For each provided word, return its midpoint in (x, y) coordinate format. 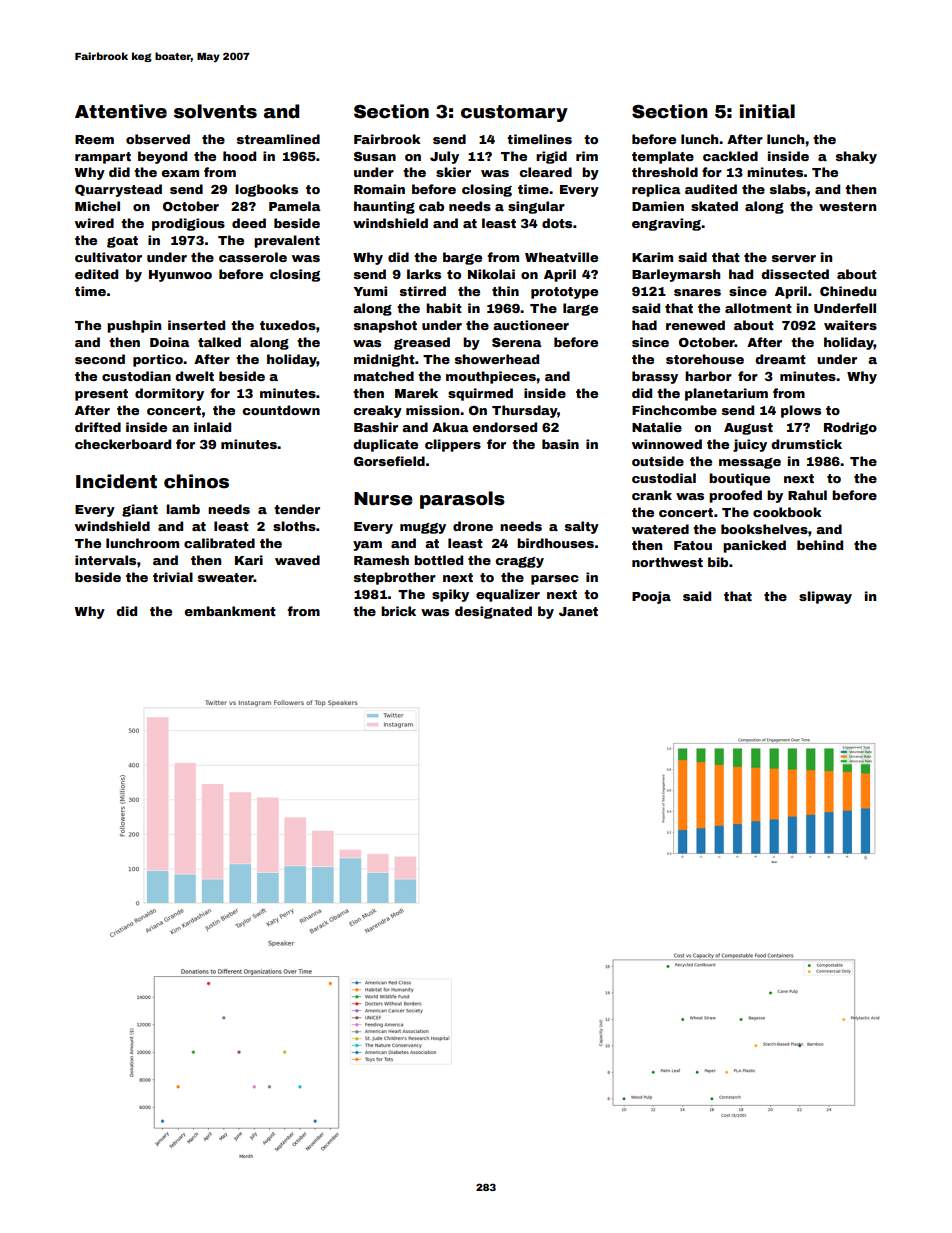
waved (297, 560)
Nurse (383, 499)
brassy (655, 377)
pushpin (134, 326)
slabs (788, 189)
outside (658, 461)
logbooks (266, 190)
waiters (850, 325)
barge (462, 258)
